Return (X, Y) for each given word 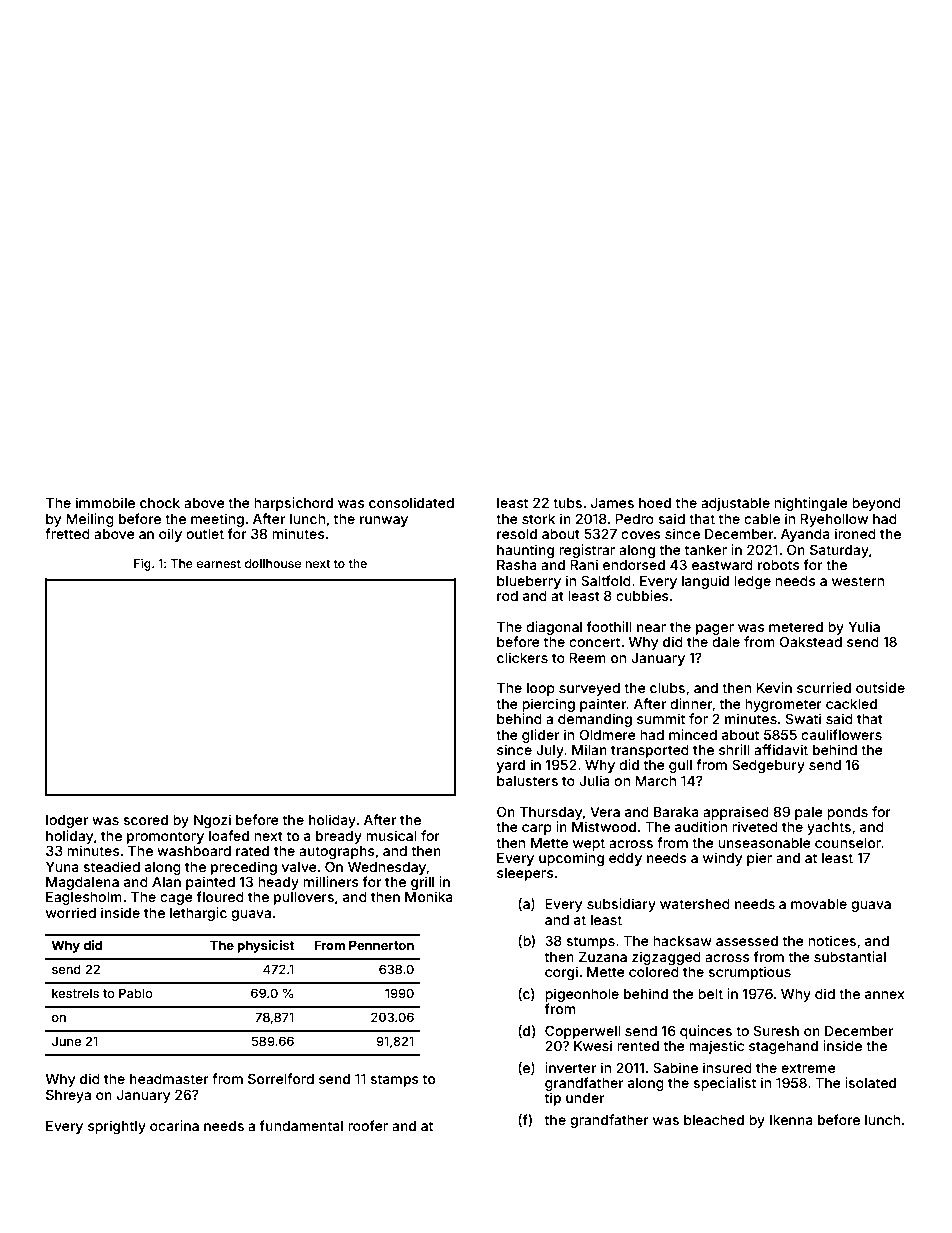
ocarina (174, 1125)
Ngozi (212, 821)
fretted (67, 533)
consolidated (411, 502)
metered (796, 627)
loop (541, 689)
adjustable (735, 504)
